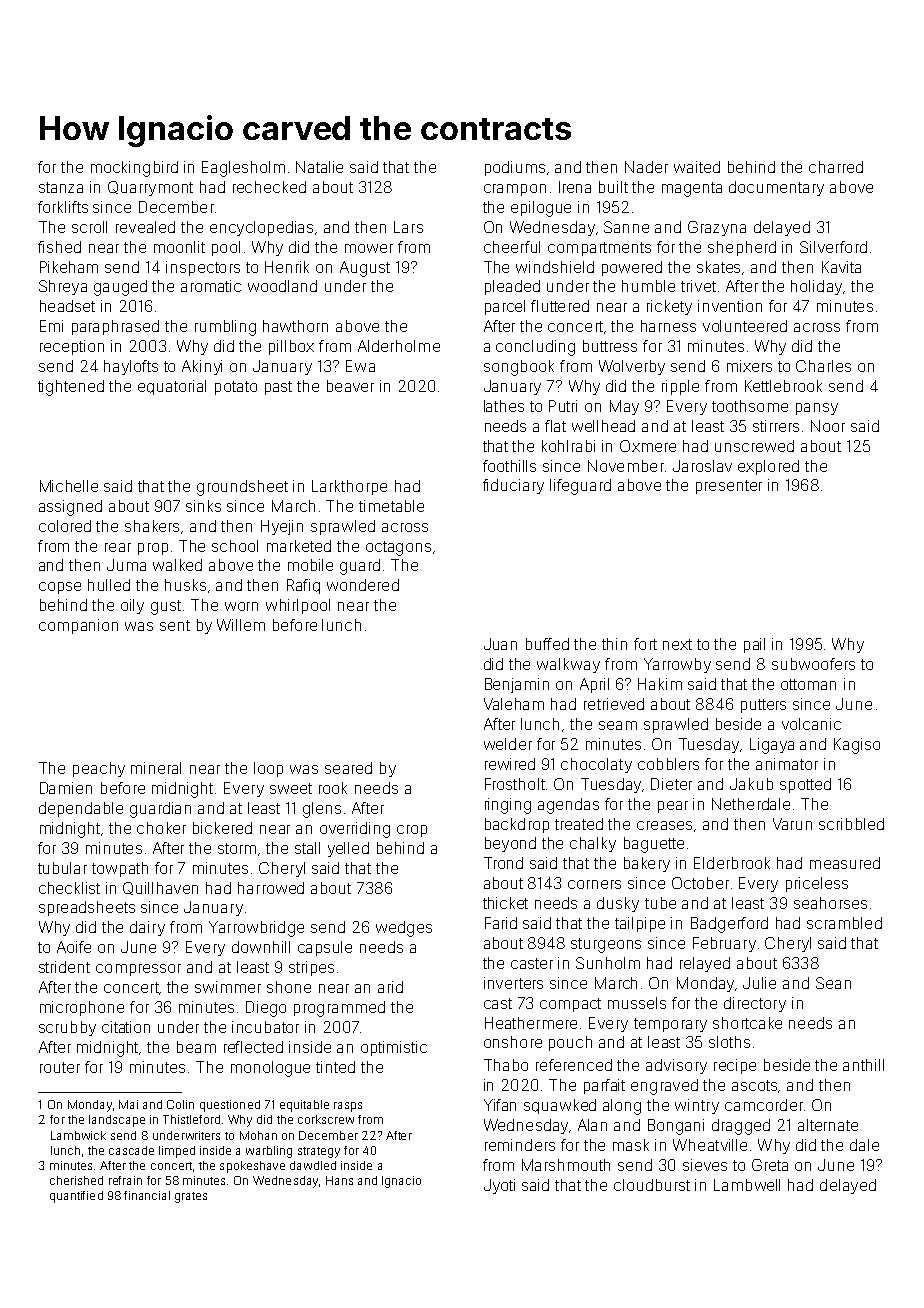  Describe the element at coordinates (348, 768) in the document. I see `seared` at that location.
